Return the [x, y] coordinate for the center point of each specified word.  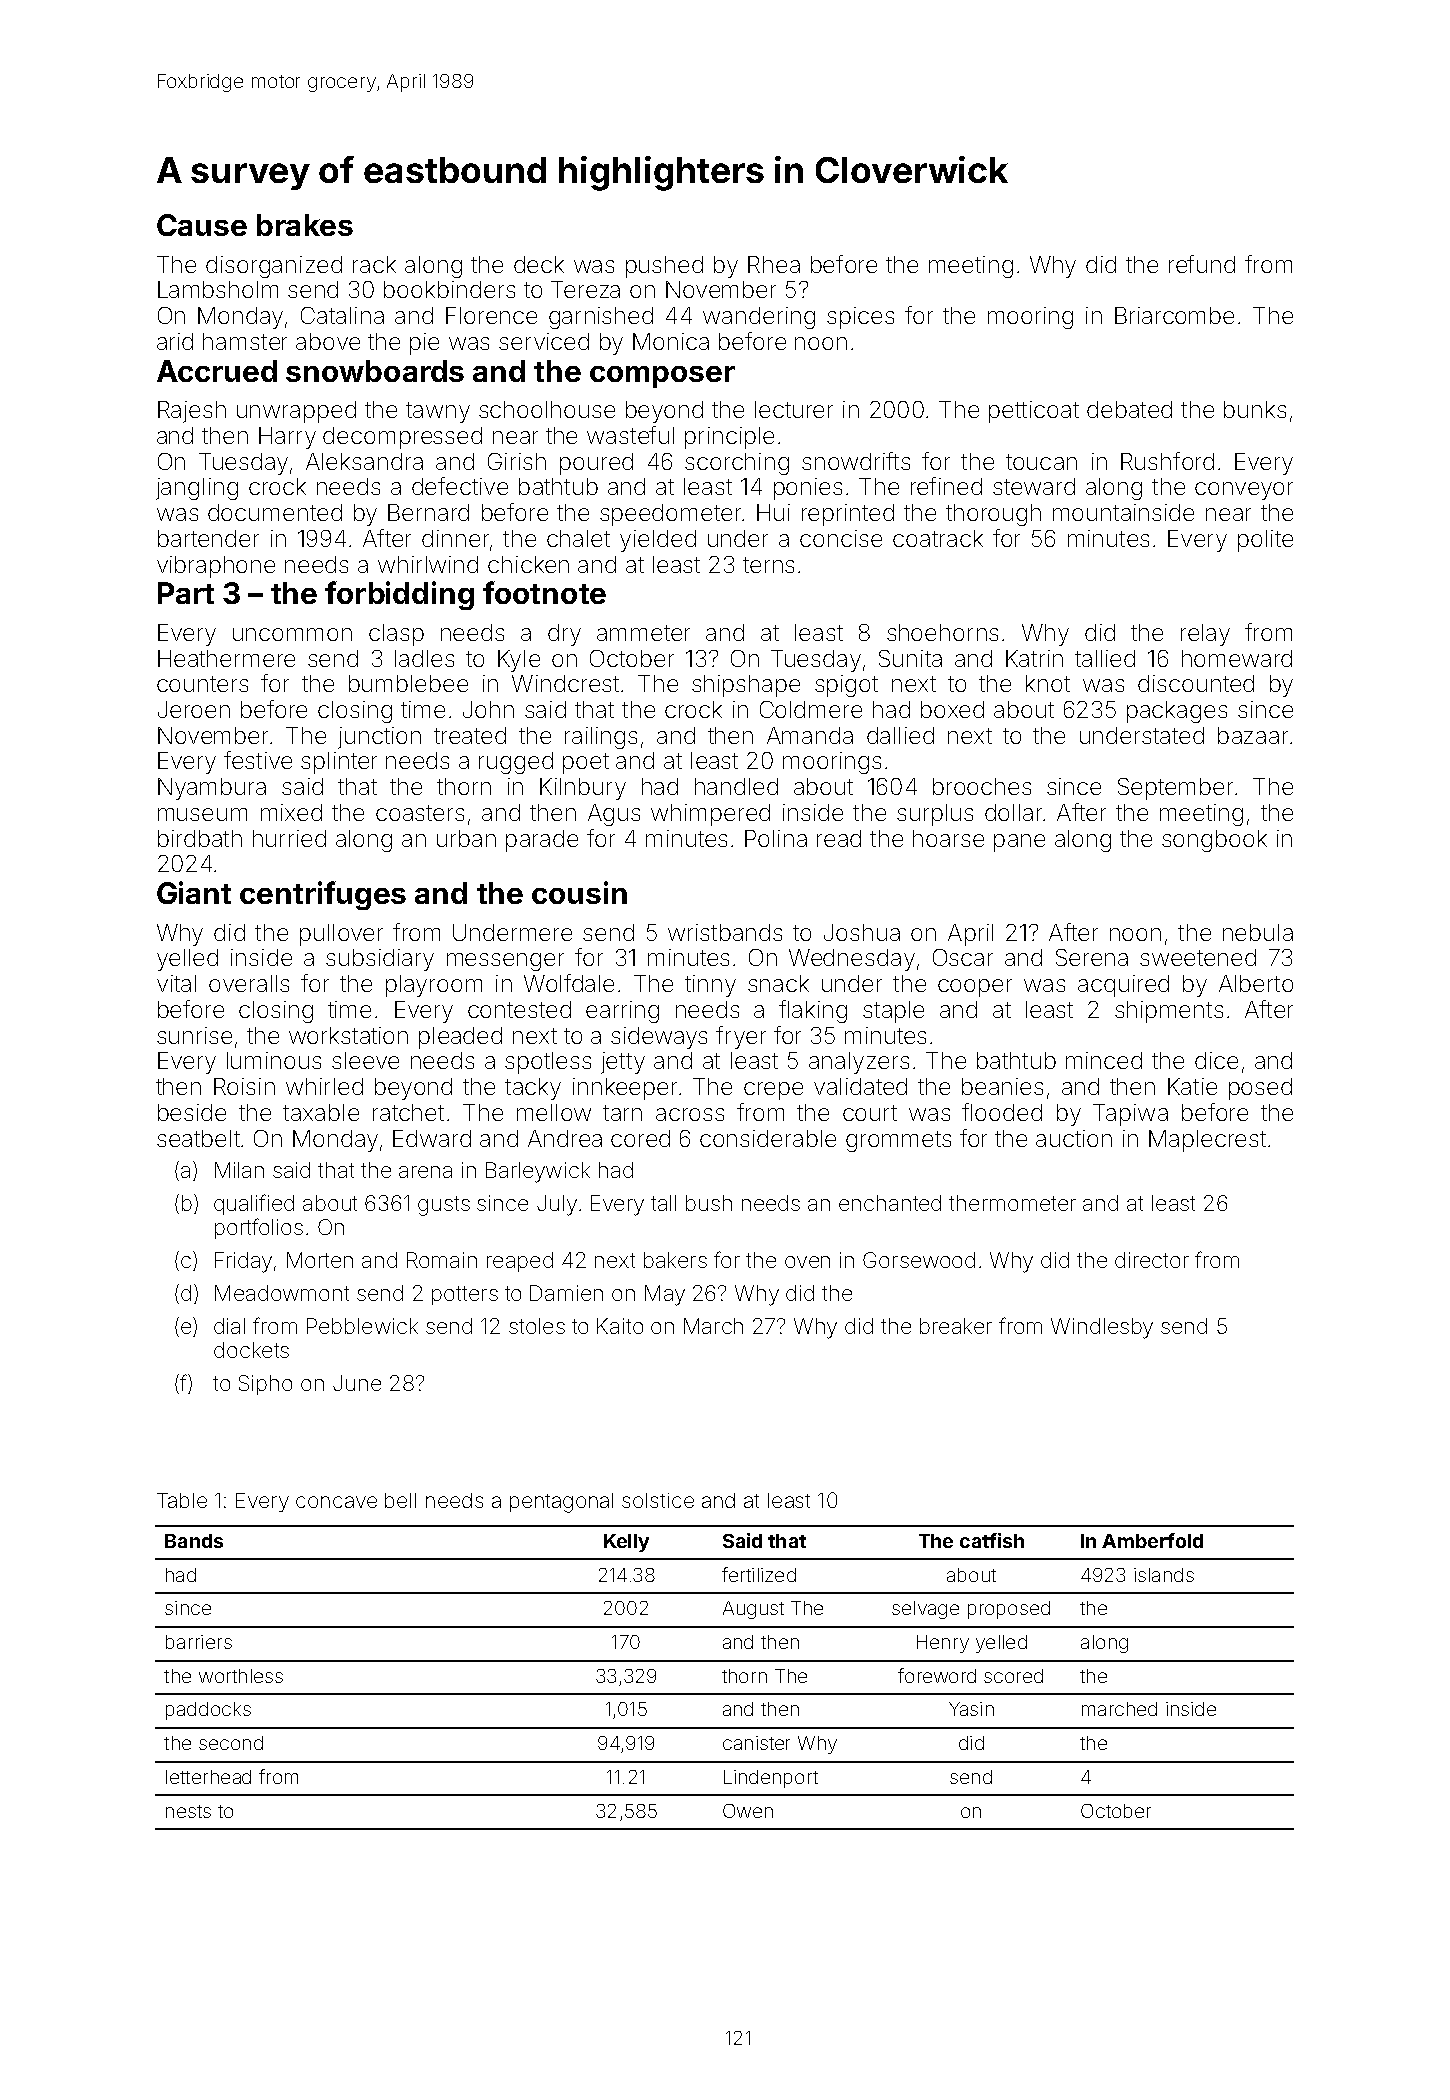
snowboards [375, 371]
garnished [601, 318]
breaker [956, 1326]
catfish [992, 1540]
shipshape [746, 686]
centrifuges [323, 895]
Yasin [971, 1709]
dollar [1013, 812]
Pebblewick [362, 1326]
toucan [1041, 462]
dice [1216, 1060]
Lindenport [771, 1779]
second [231, 1743]
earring [622, 1012]
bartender [208, 538]
